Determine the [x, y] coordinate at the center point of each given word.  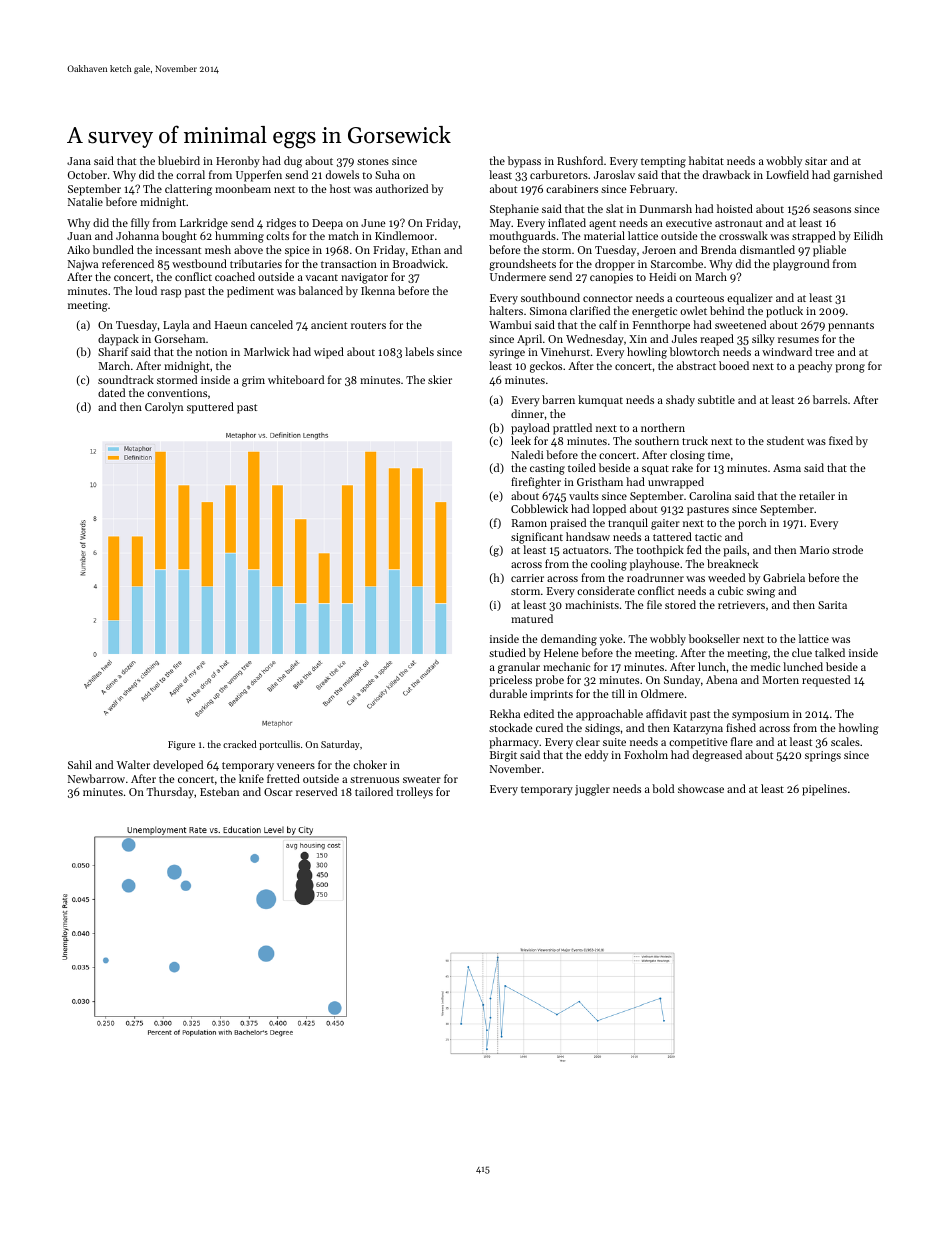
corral [190, 174]
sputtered [210, 408]
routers [368, 325]
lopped [609, 510]
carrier [527, 578]
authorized [402, 188]
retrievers [741, 605]
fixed [841, 440]
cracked [240, 744]
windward [787, 351]
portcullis [279, 745]
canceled [271, 324]
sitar [816, 161]
